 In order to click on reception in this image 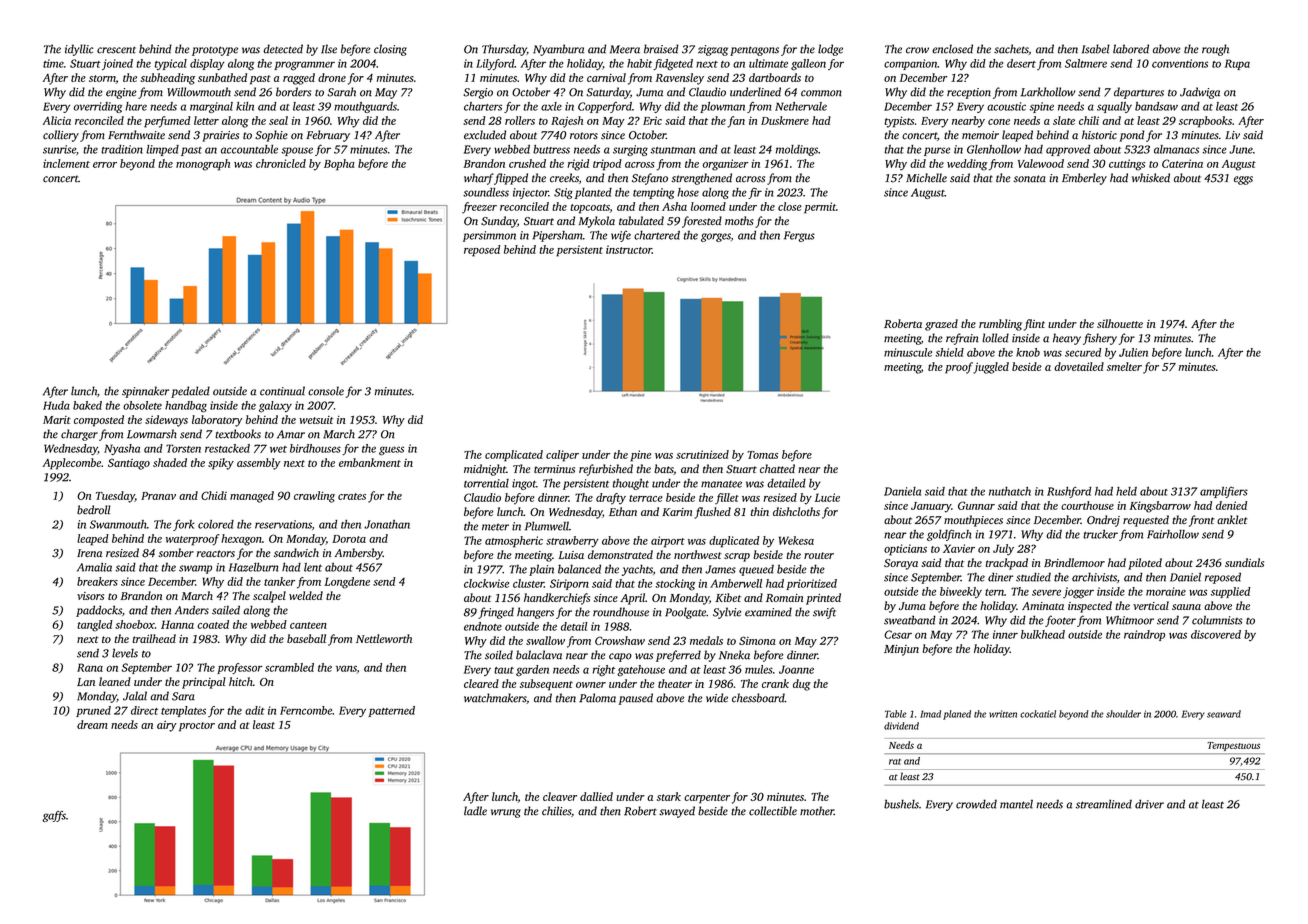, I will do `click(969, 93)`.
